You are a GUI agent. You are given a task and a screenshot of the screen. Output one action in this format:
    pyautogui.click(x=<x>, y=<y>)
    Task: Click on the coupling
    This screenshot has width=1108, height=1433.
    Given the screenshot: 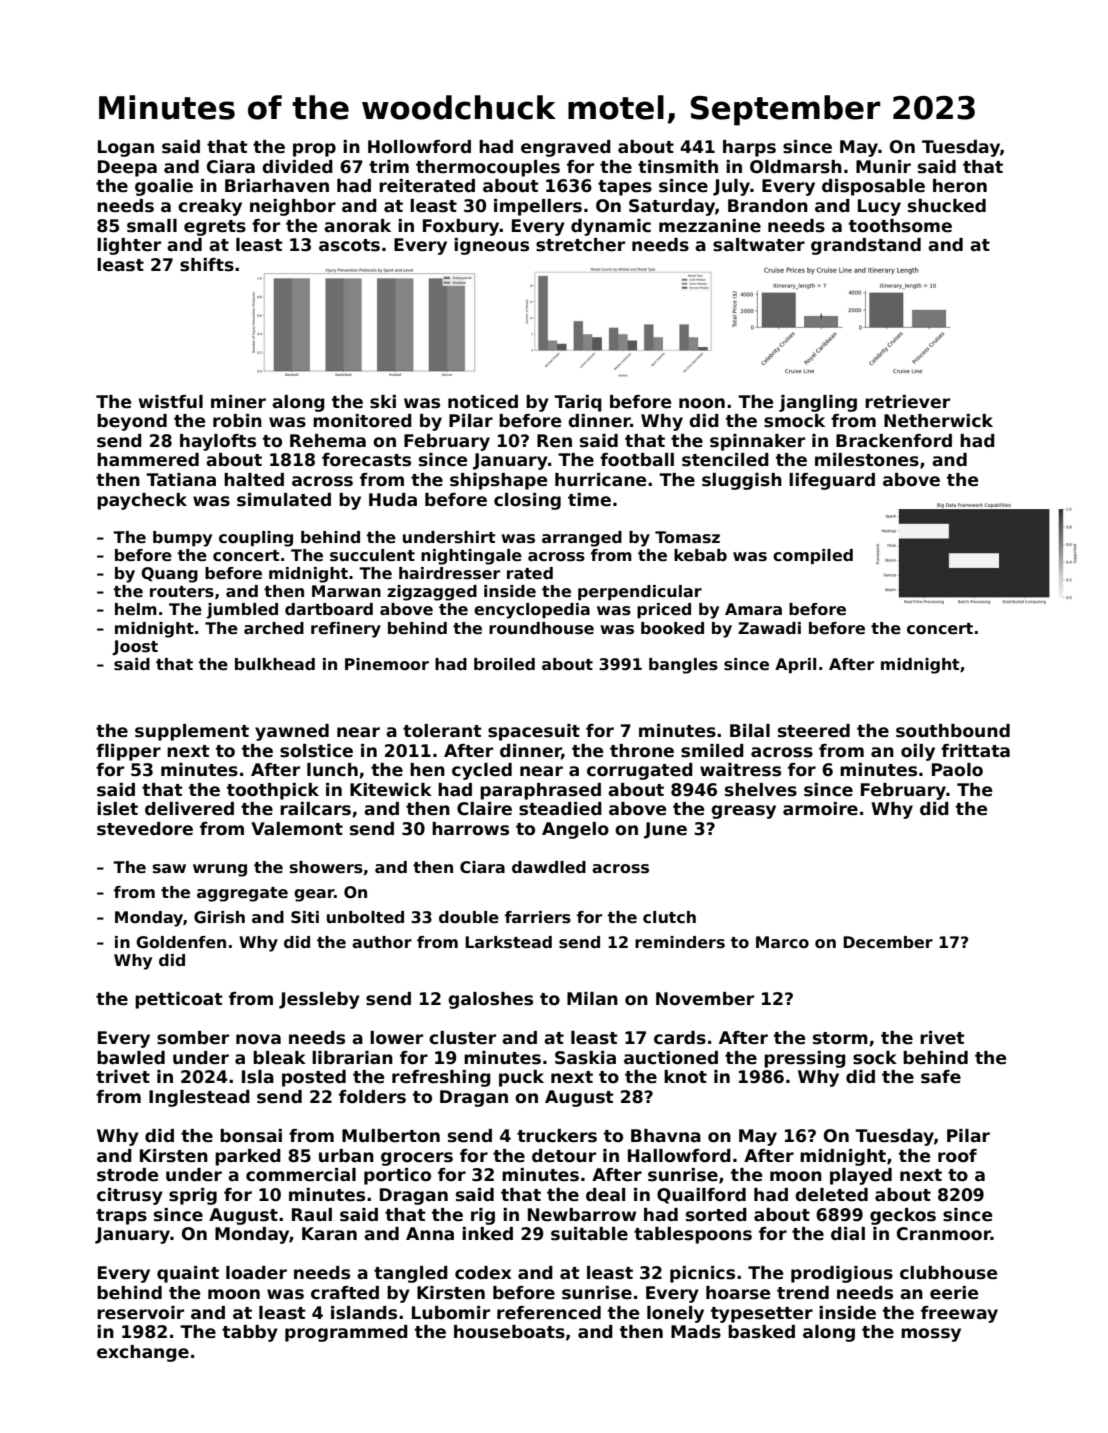 What is the action you would take?
    pyautogui.click(x=256, y=539)
